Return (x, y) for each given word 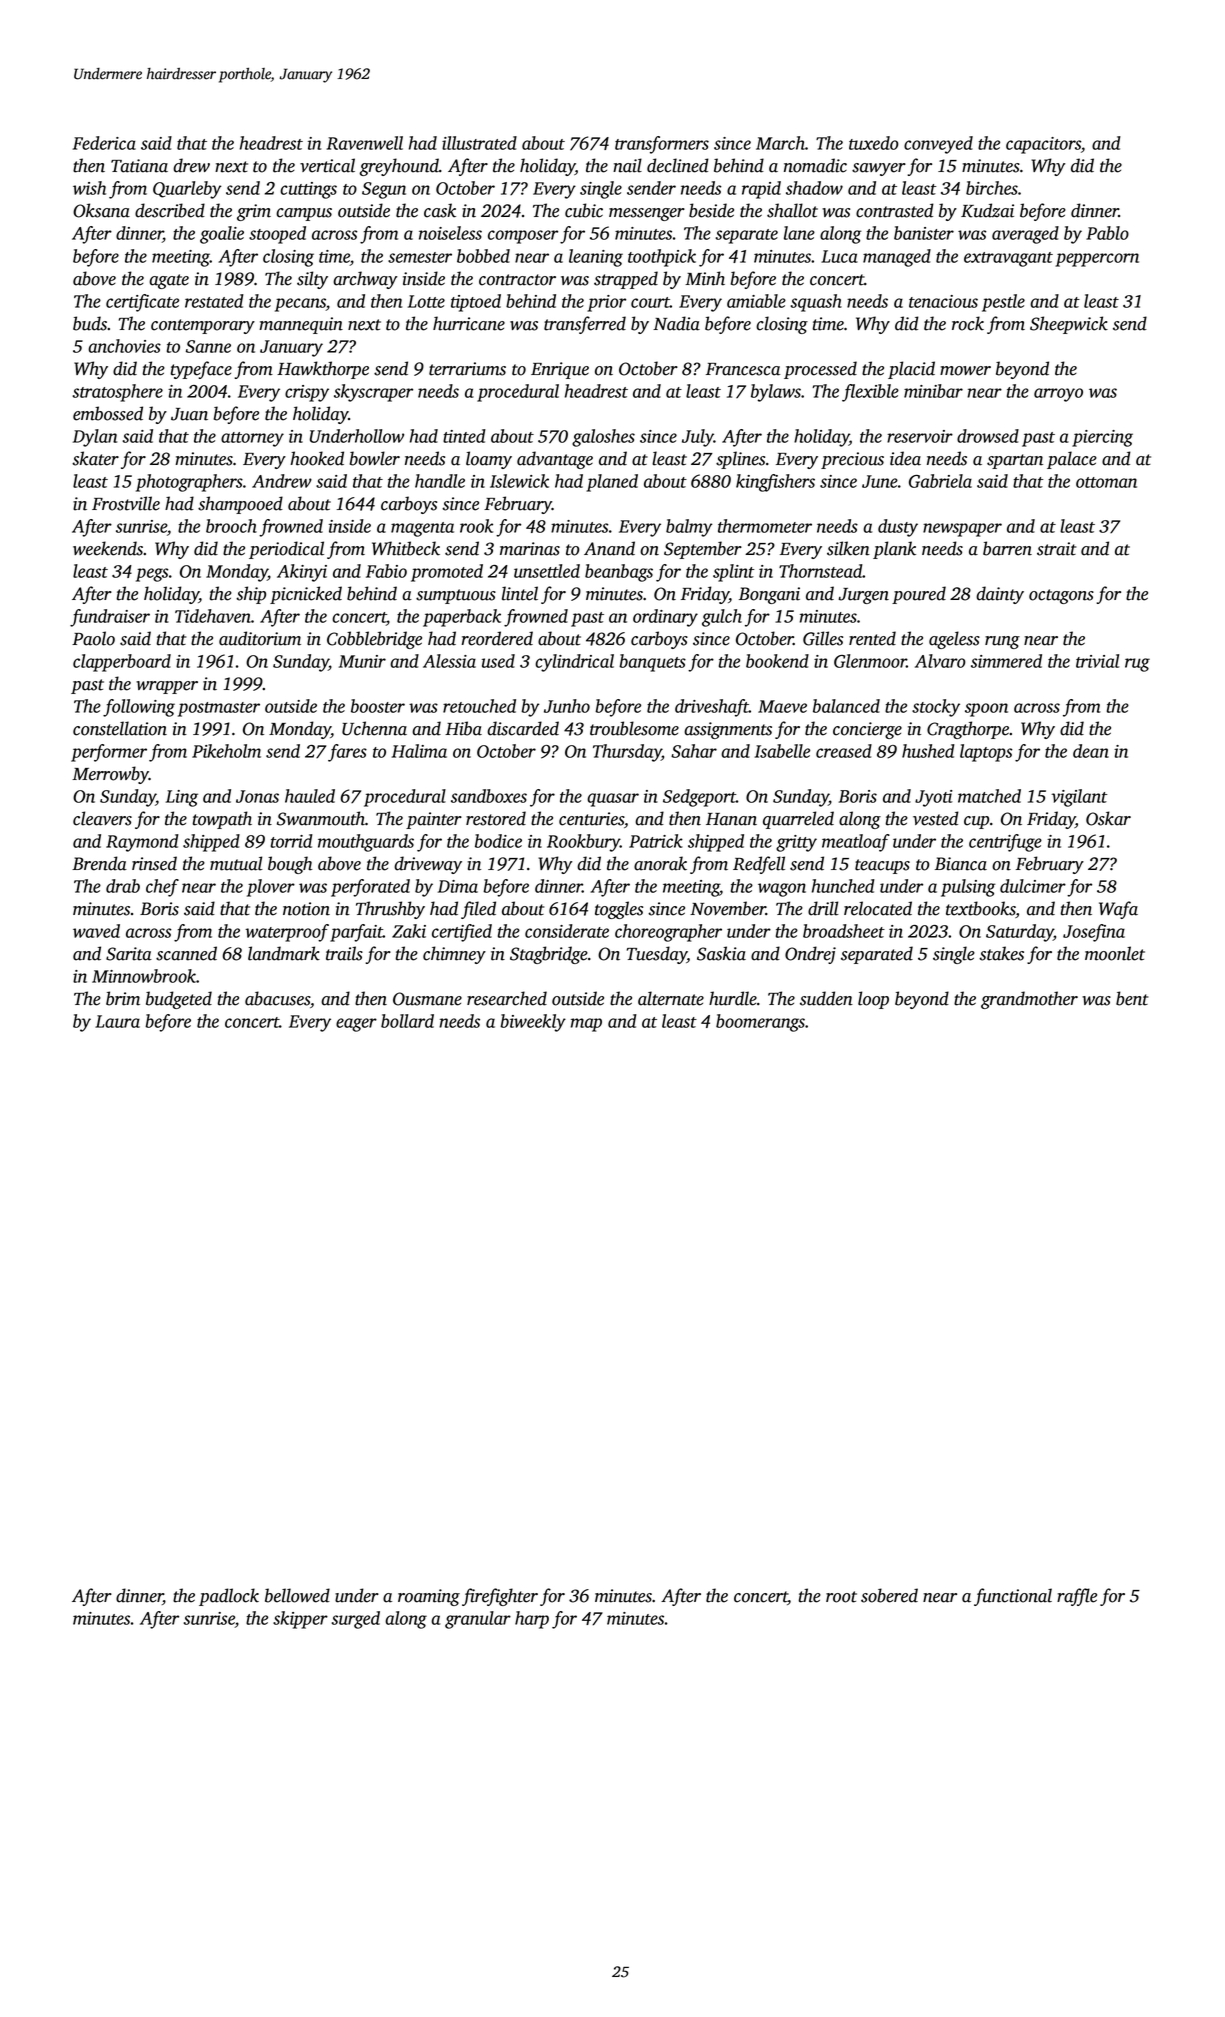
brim (123, 998)
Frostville (126, 503)
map (586, 1025)
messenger (647, 214)
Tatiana (139, 166)
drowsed (988, 436)
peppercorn (1097, 260)
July (698, 438)
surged (356, 1620)
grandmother (1029, 1000)
